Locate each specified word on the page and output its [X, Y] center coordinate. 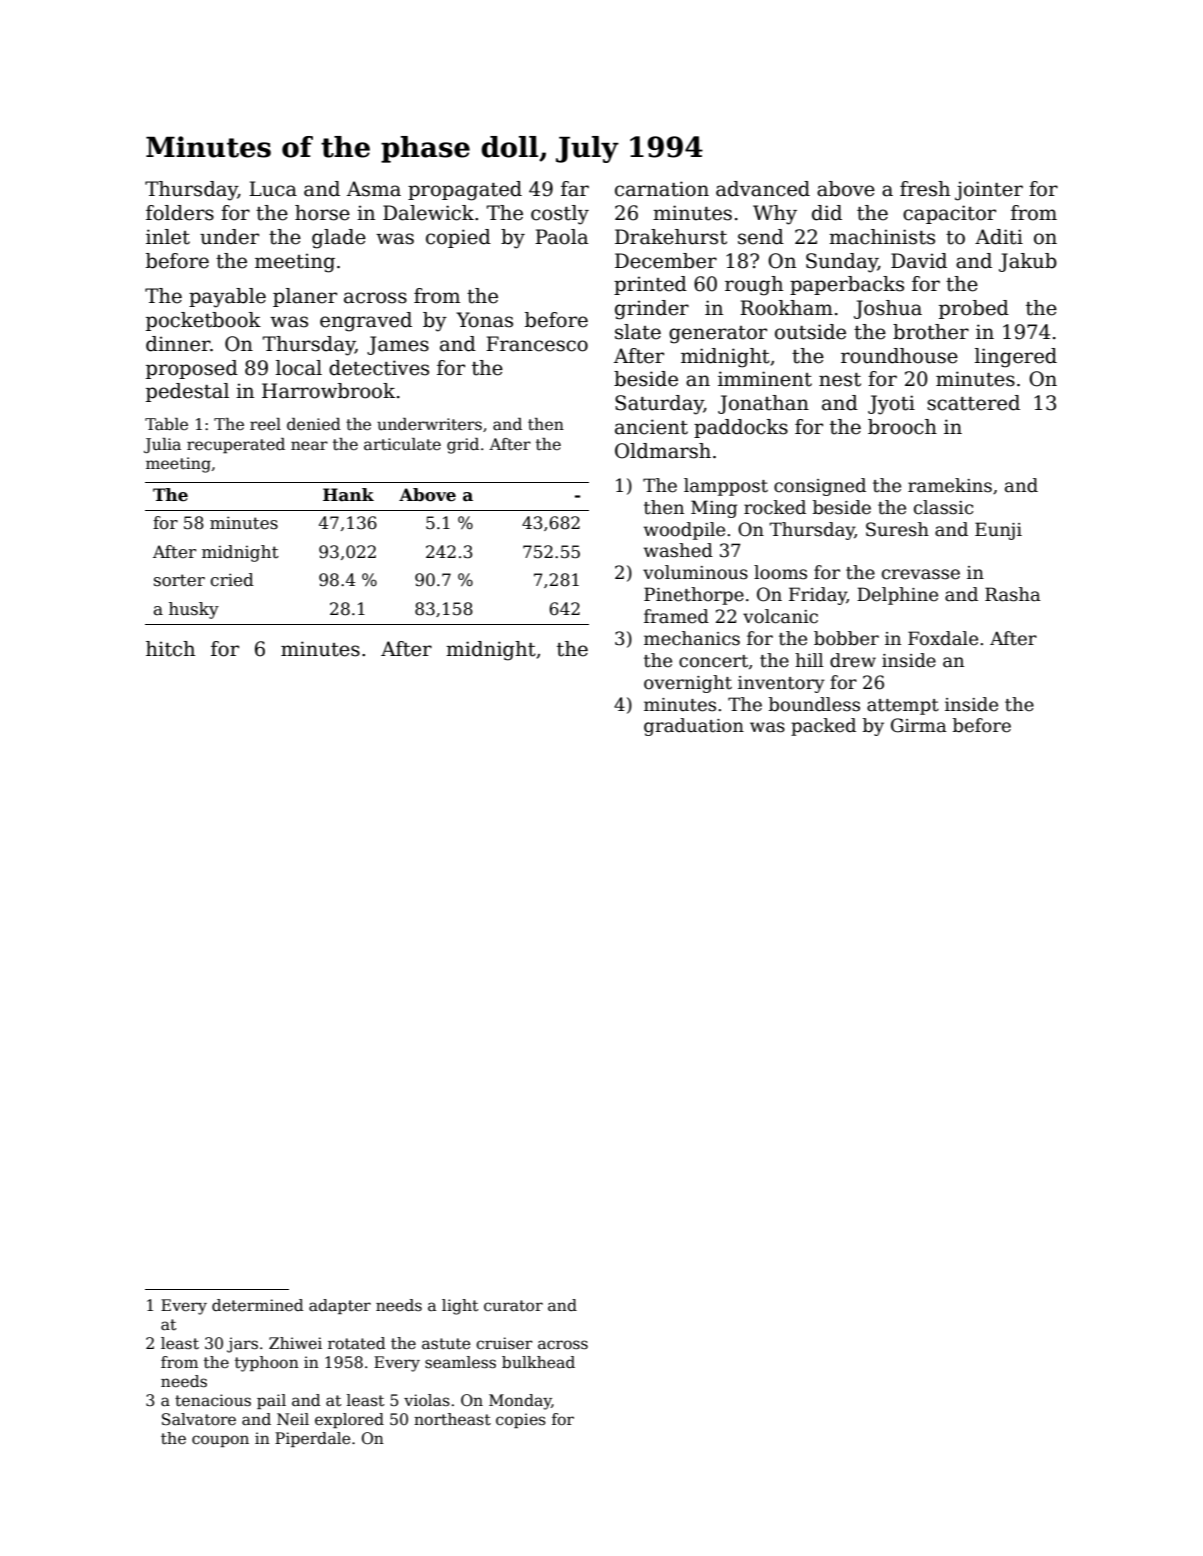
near [309, 446]
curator [513, 1306]
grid [463, 446]
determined [258, 1305]
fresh [925, 189]
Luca [273, 189]
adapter [340, 1306]
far [575, 189]
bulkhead [538, 1362]
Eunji [998, 531]
